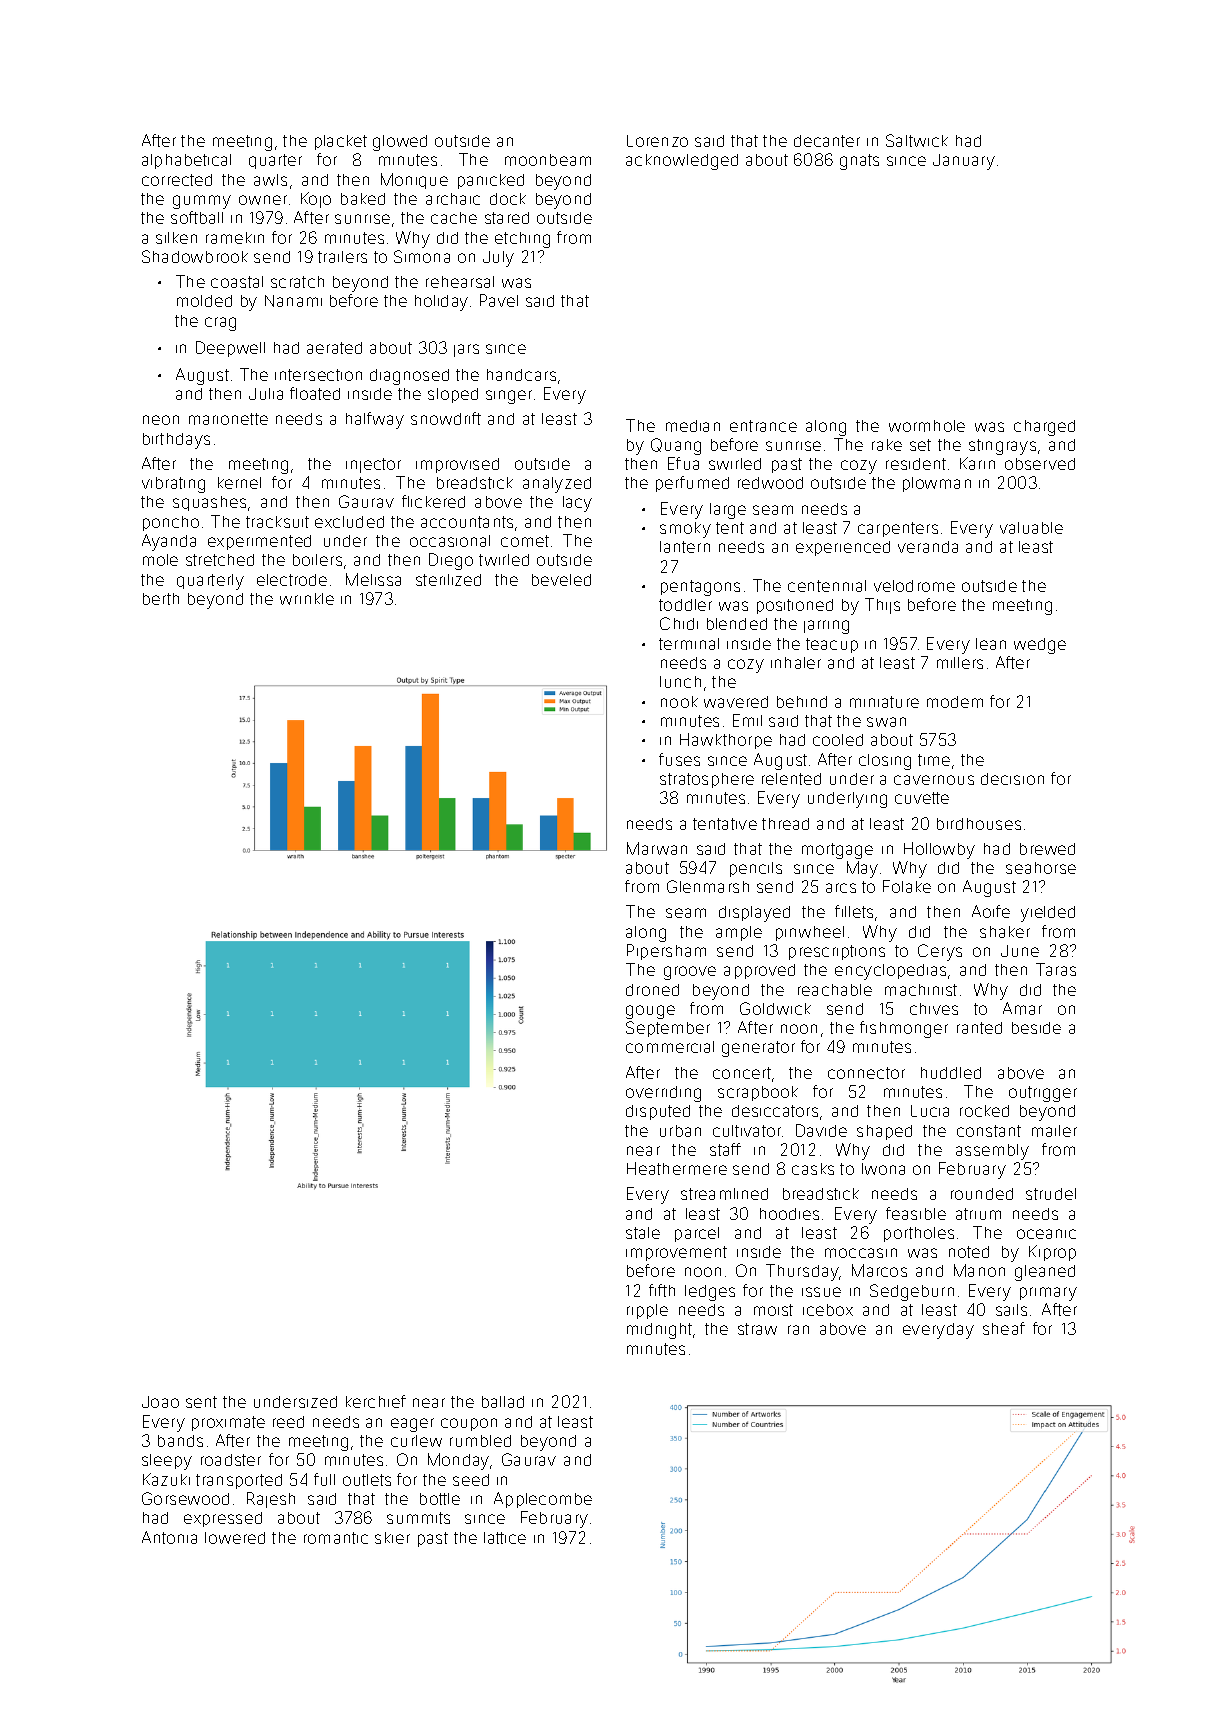  What do you see at coordinates (922, 798) in the screenshot?
I see `cuvette` at bounding box center [922, 798].
